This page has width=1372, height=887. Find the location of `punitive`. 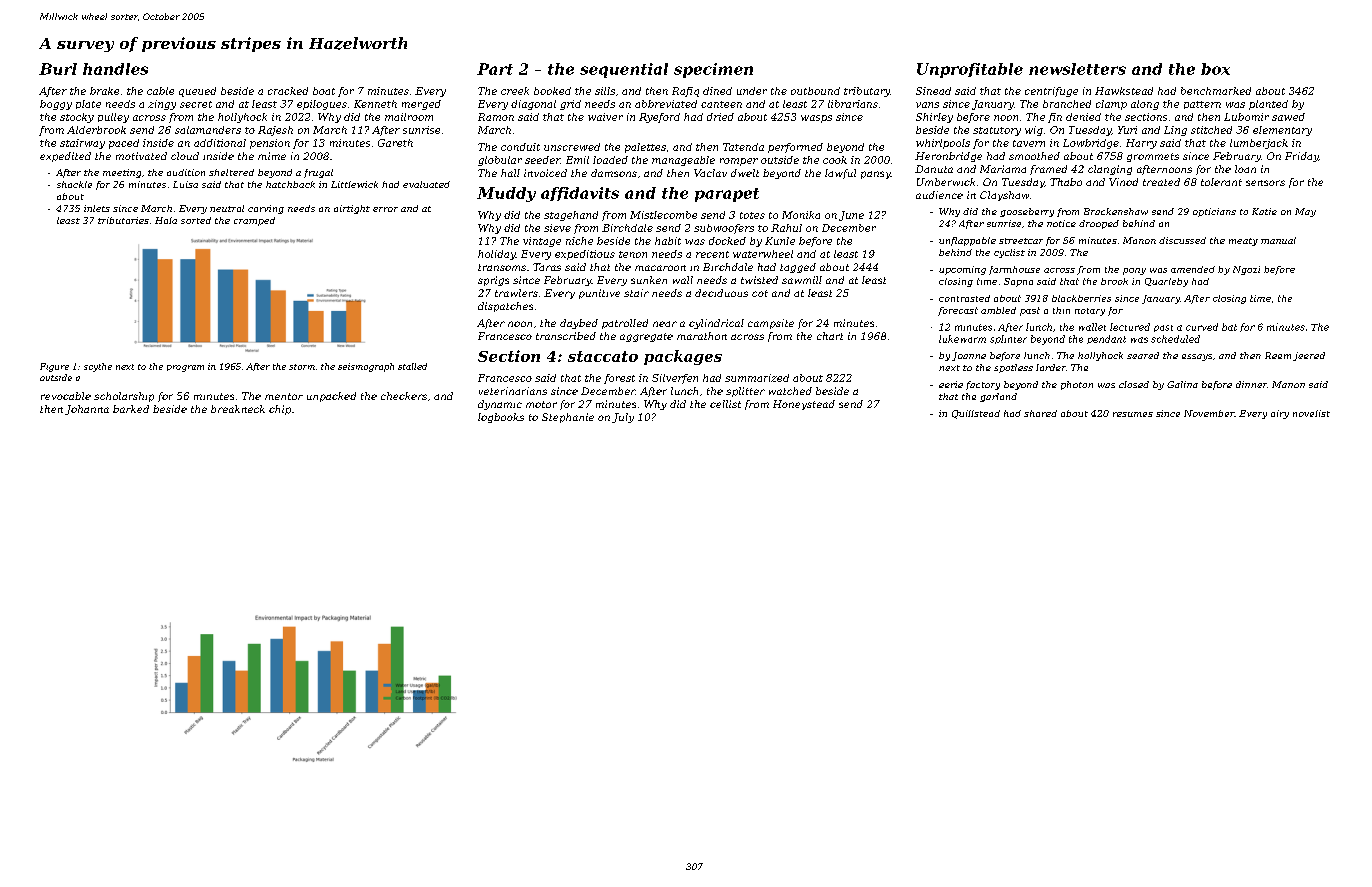

punitive is located at coordinates (599, 294).
